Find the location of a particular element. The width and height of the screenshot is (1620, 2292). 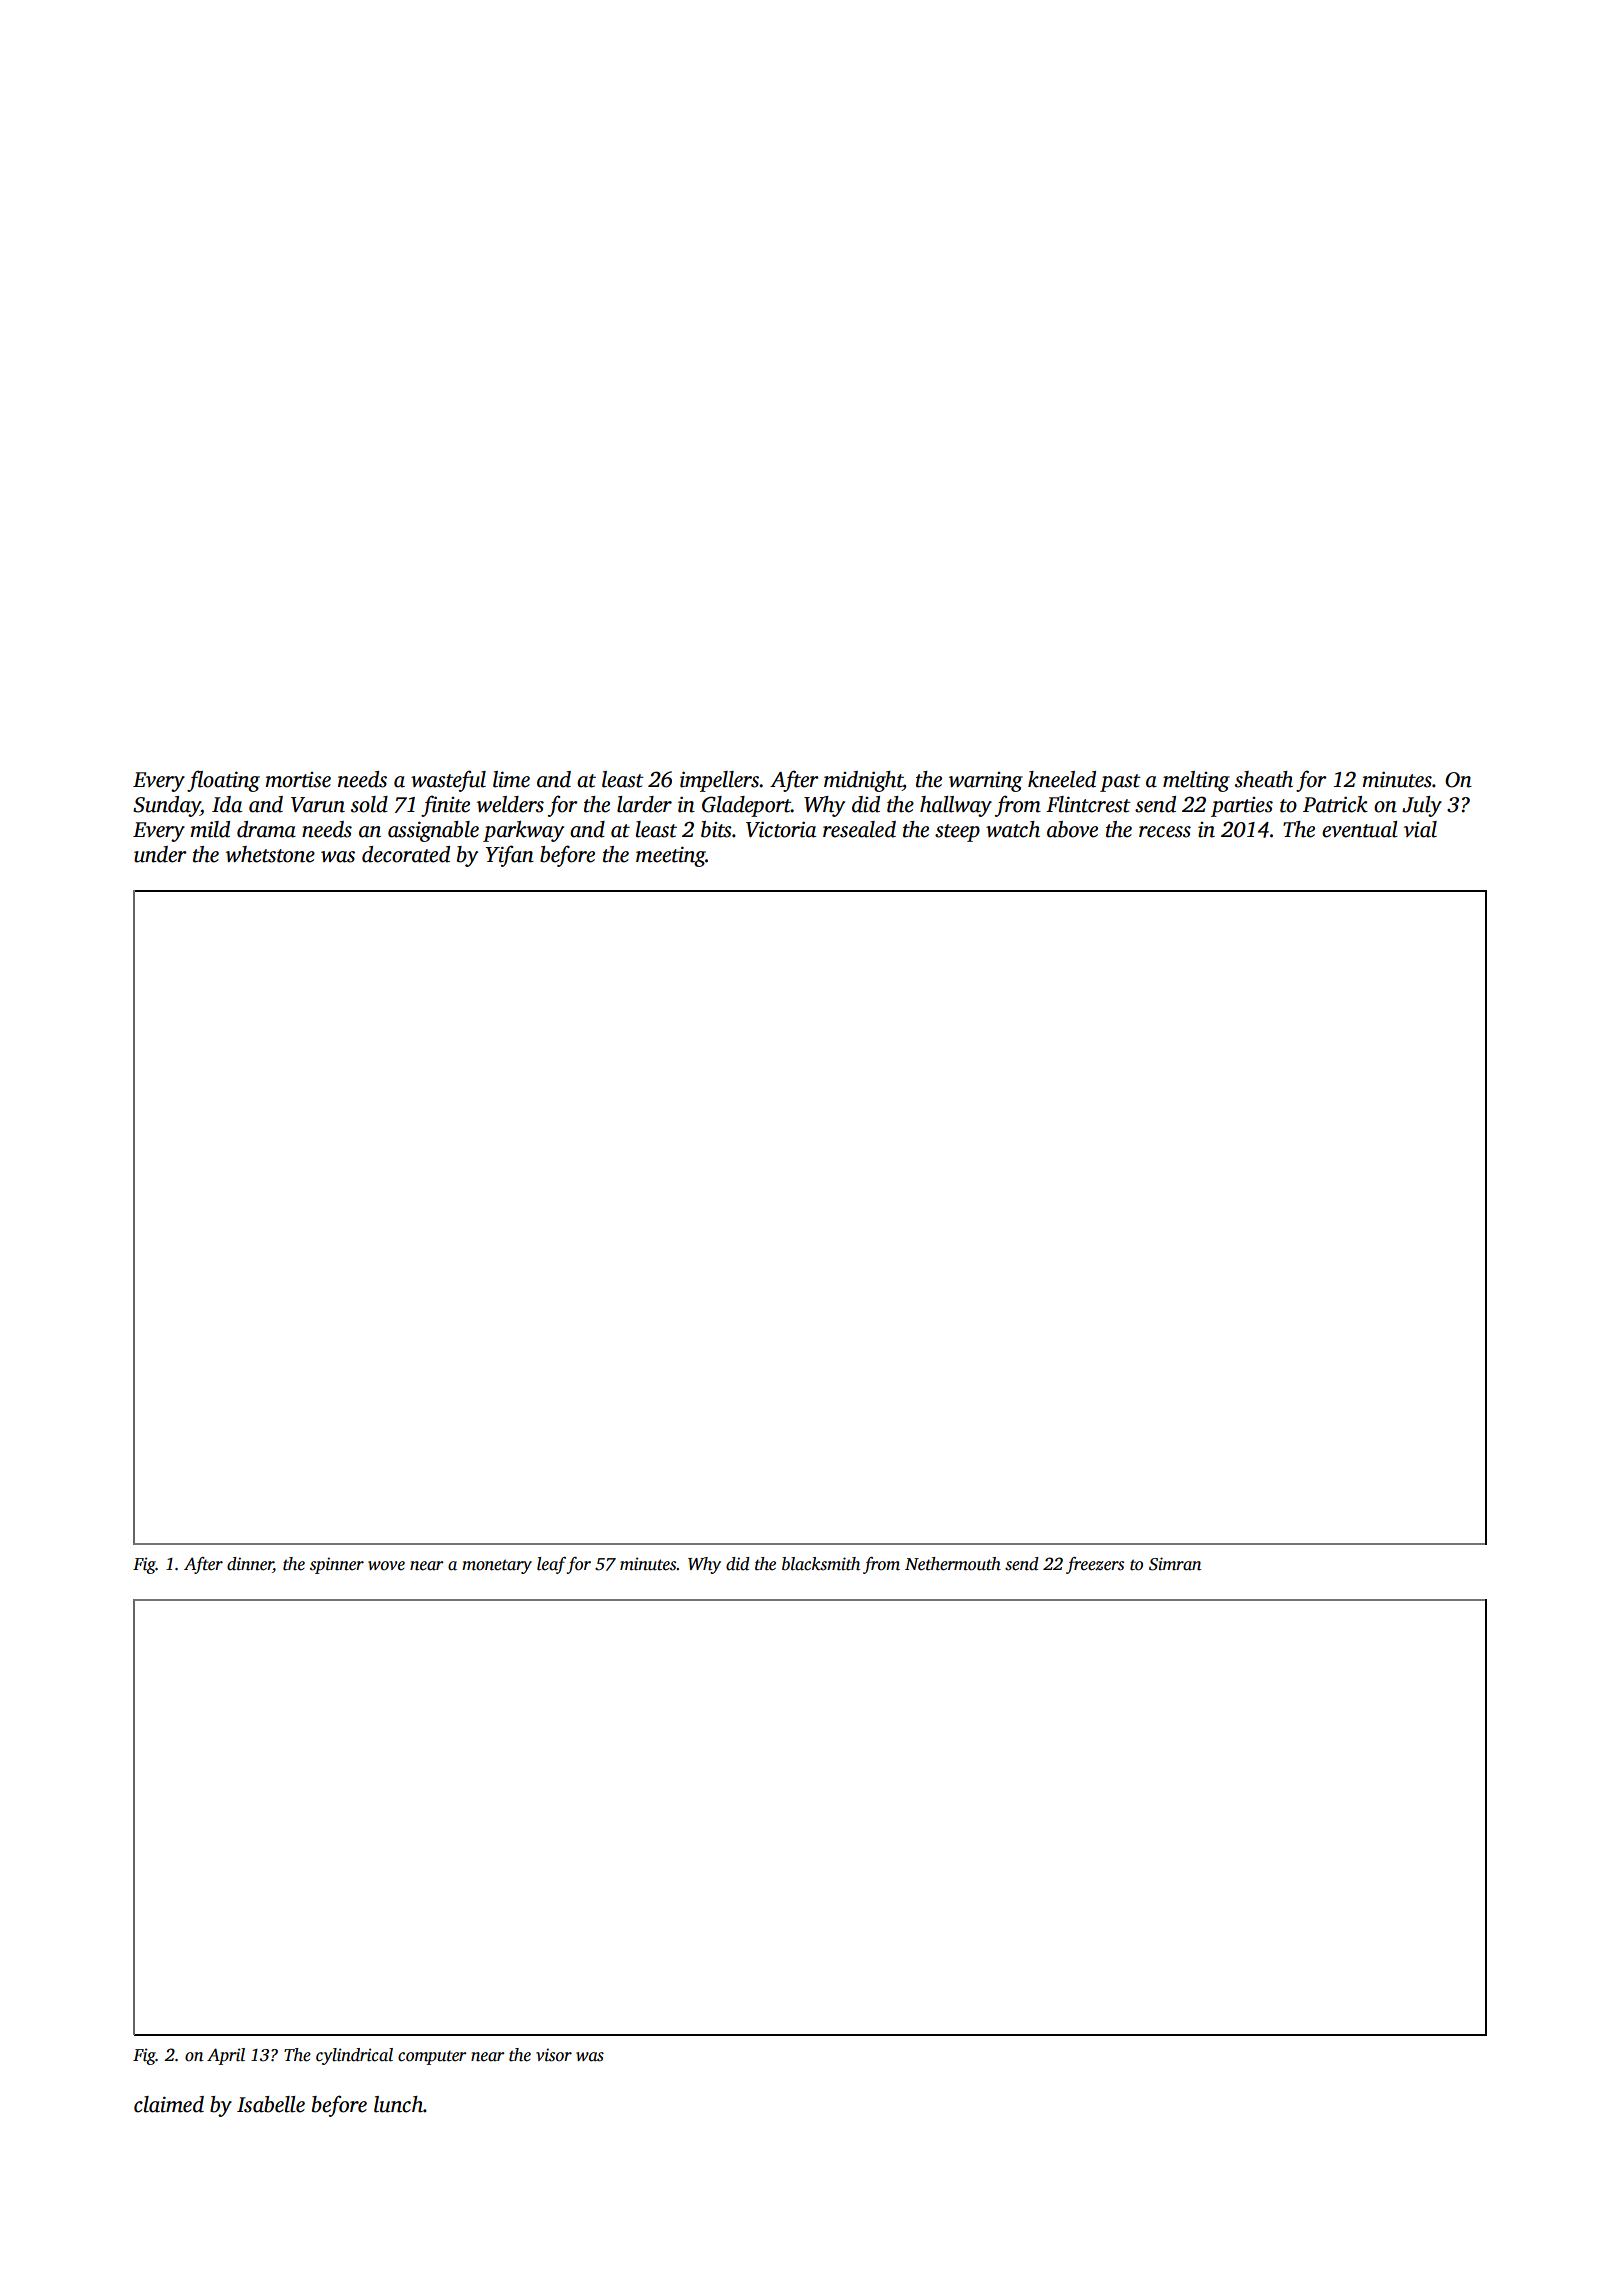

dinner is located at coordinates (250, 1565).
